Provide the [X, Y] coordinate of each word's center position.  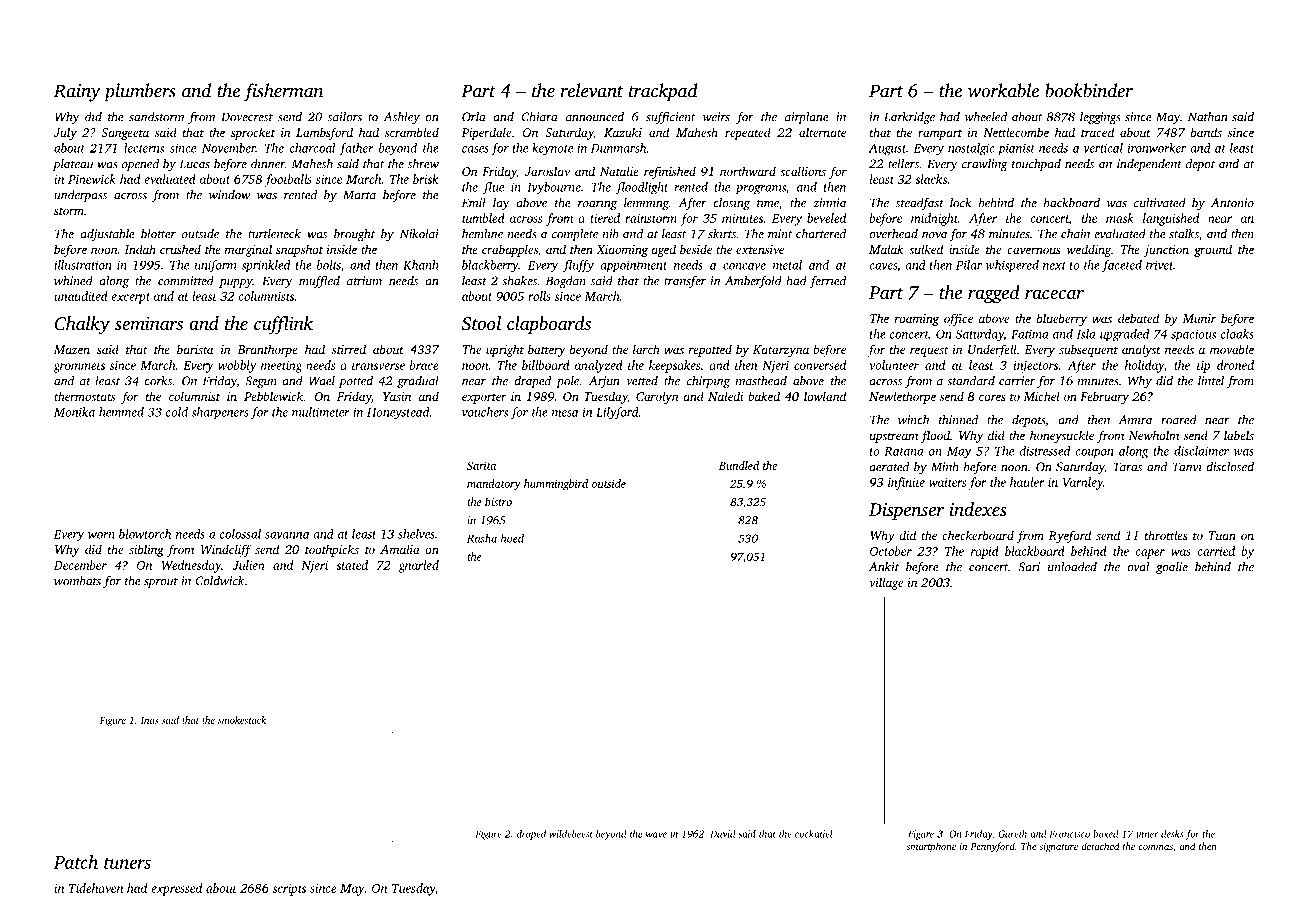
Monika [74, 412]
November [229, 148]
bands [1206, 132]
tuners [127, 863]
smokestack [242, 720]
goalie [1172, 568]
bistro [498, 501]
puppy [236, 283]
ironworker [1157, 148]
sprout [161, 583]
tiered [605, 218]
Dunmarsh [618, 148]
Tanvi [1187, 467]
